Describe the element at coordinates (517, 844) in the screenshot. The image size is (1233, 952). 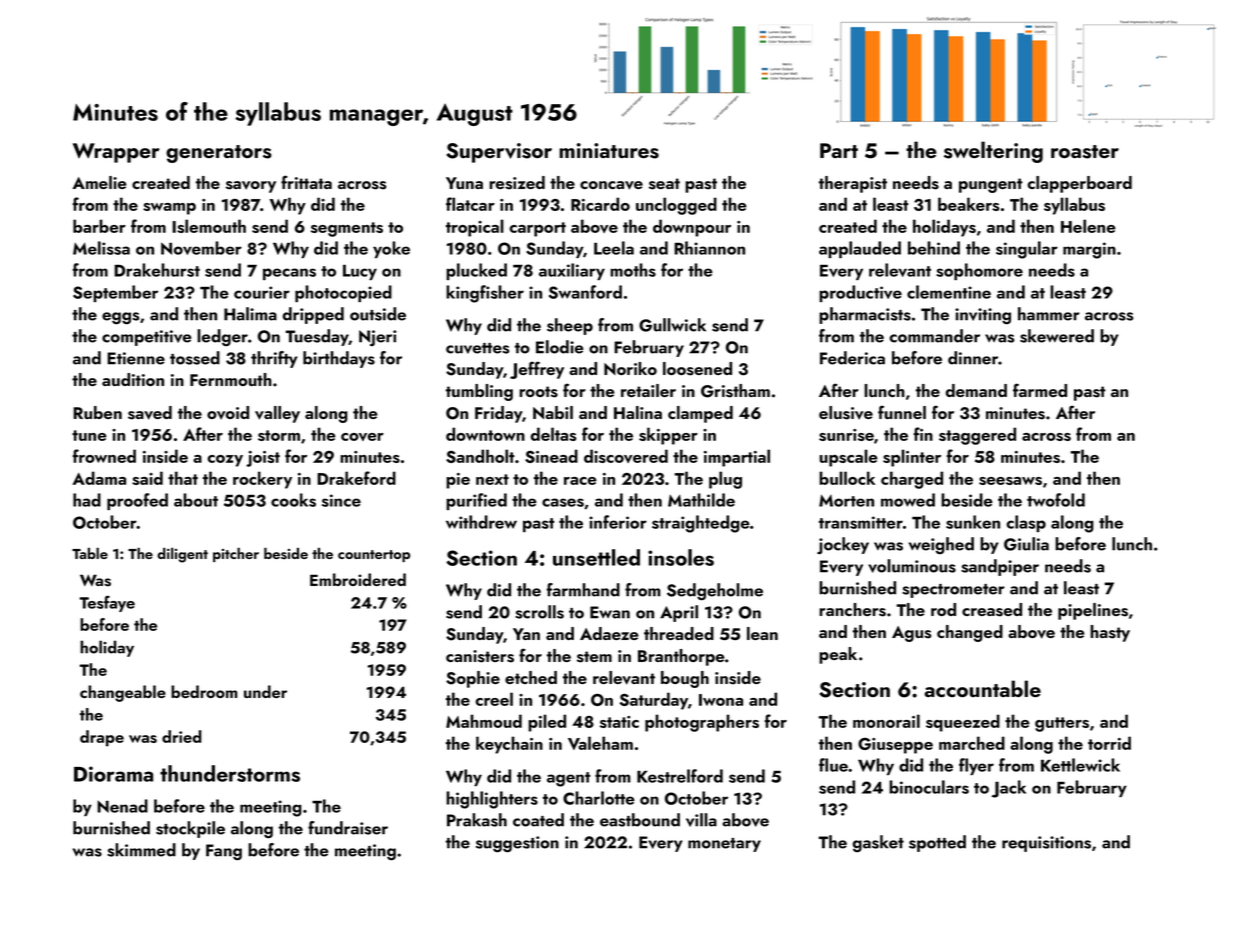
I see `suggestion` at that location.
